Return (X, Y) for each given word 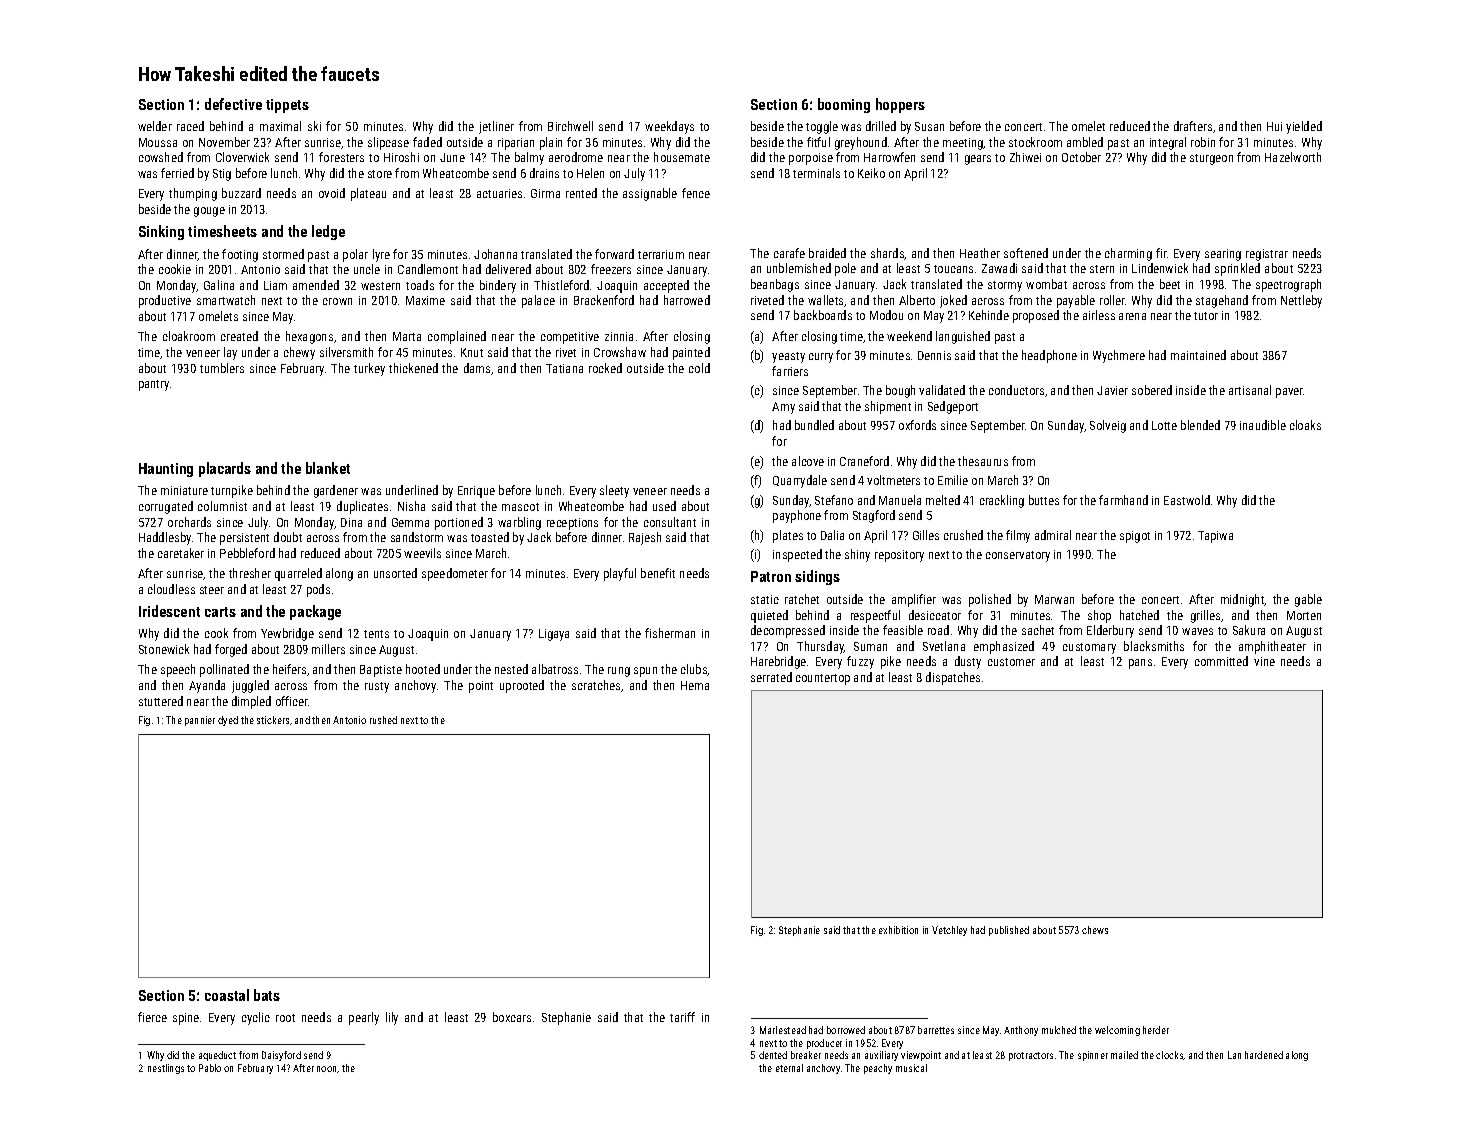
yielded (1304, 127)
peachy (878, 1069)
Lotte (1164, 425)
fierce (152, 1017)
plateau (368, 194)
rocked (605, 368)
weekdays (669, 127)
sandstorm (417, 537)
